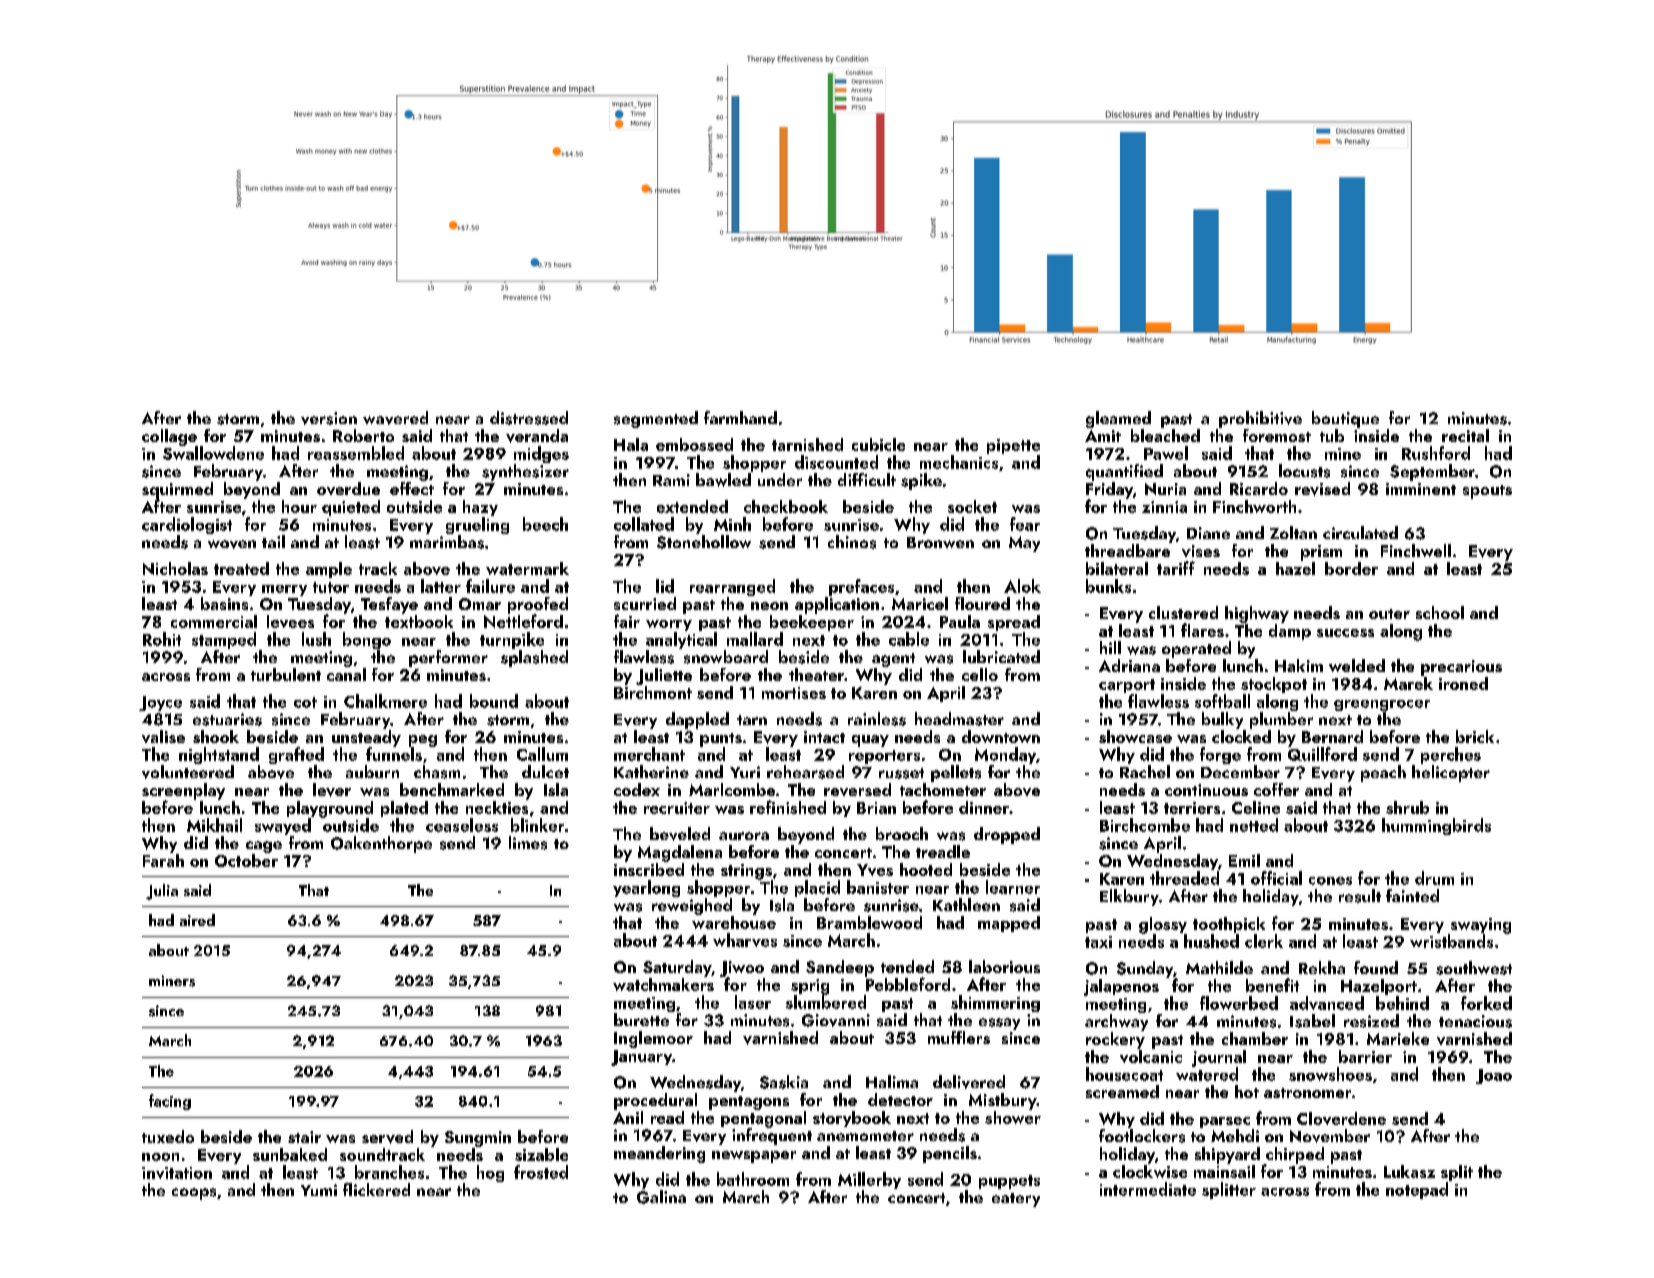  I want to click on Anil, so click(628, 1117).
